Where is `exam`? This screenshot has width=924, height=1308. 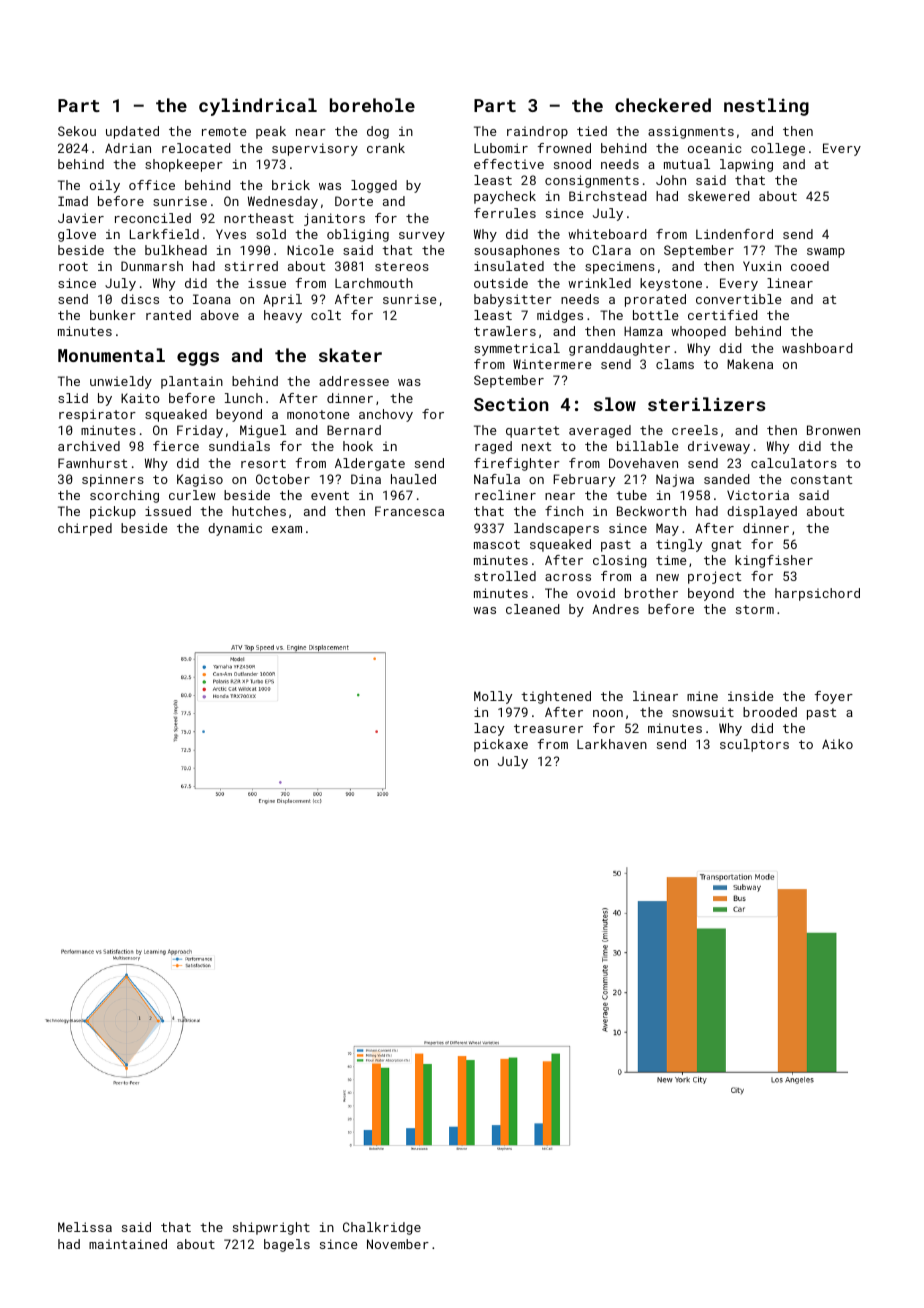 exam is located at coordinates (287, 529).
